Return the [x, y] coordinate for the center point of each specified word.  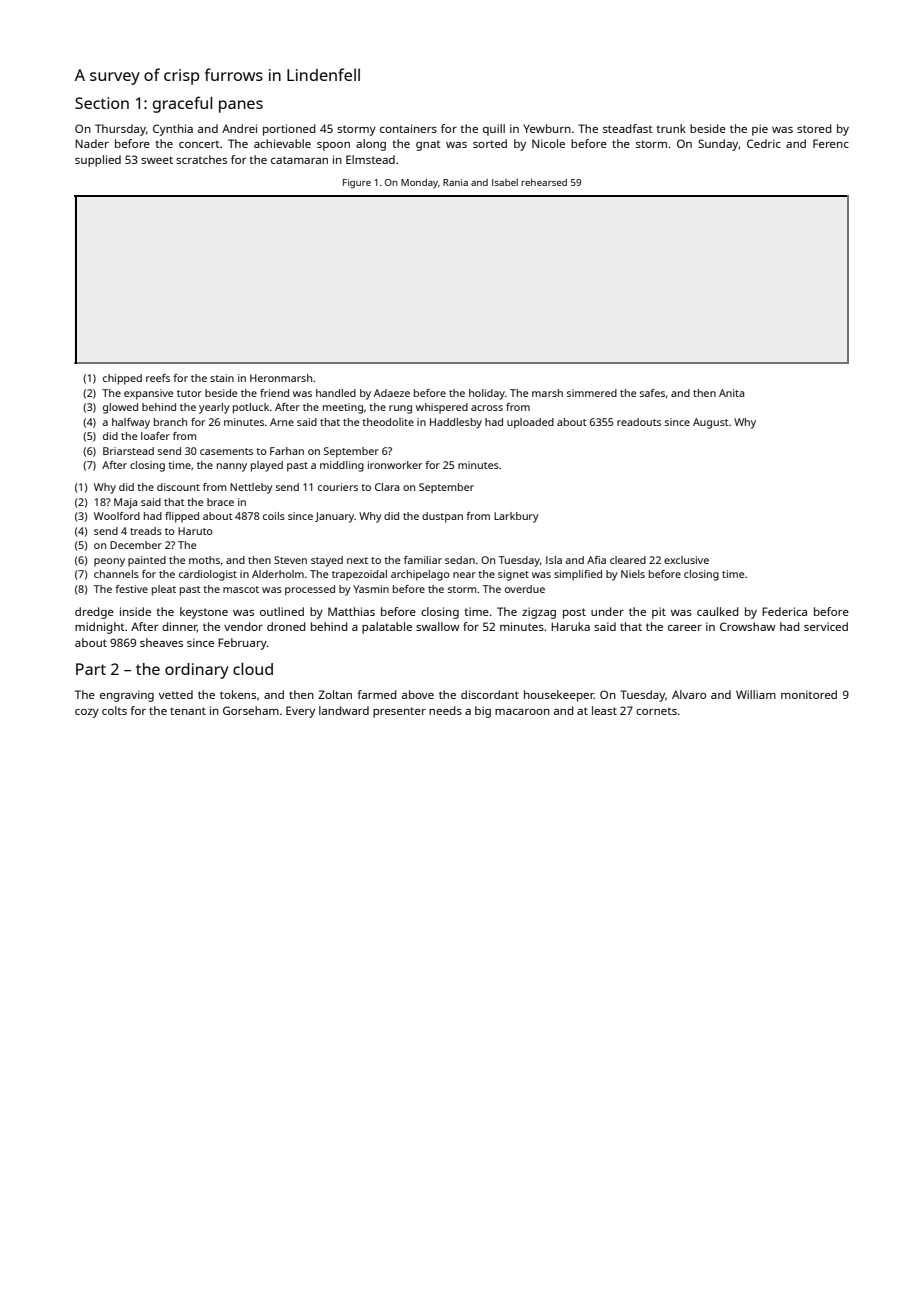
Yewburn [547, 128]
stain [222, 378]
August [711, 423]
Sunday [718, 145]
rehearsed [544, 182]
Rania [455, 182]
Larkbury [516, 517]
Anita [731, 393]
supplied [98, 161]
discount [178, 487]
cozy [87, 713]
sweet [157, 160]
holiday [487, 394]
